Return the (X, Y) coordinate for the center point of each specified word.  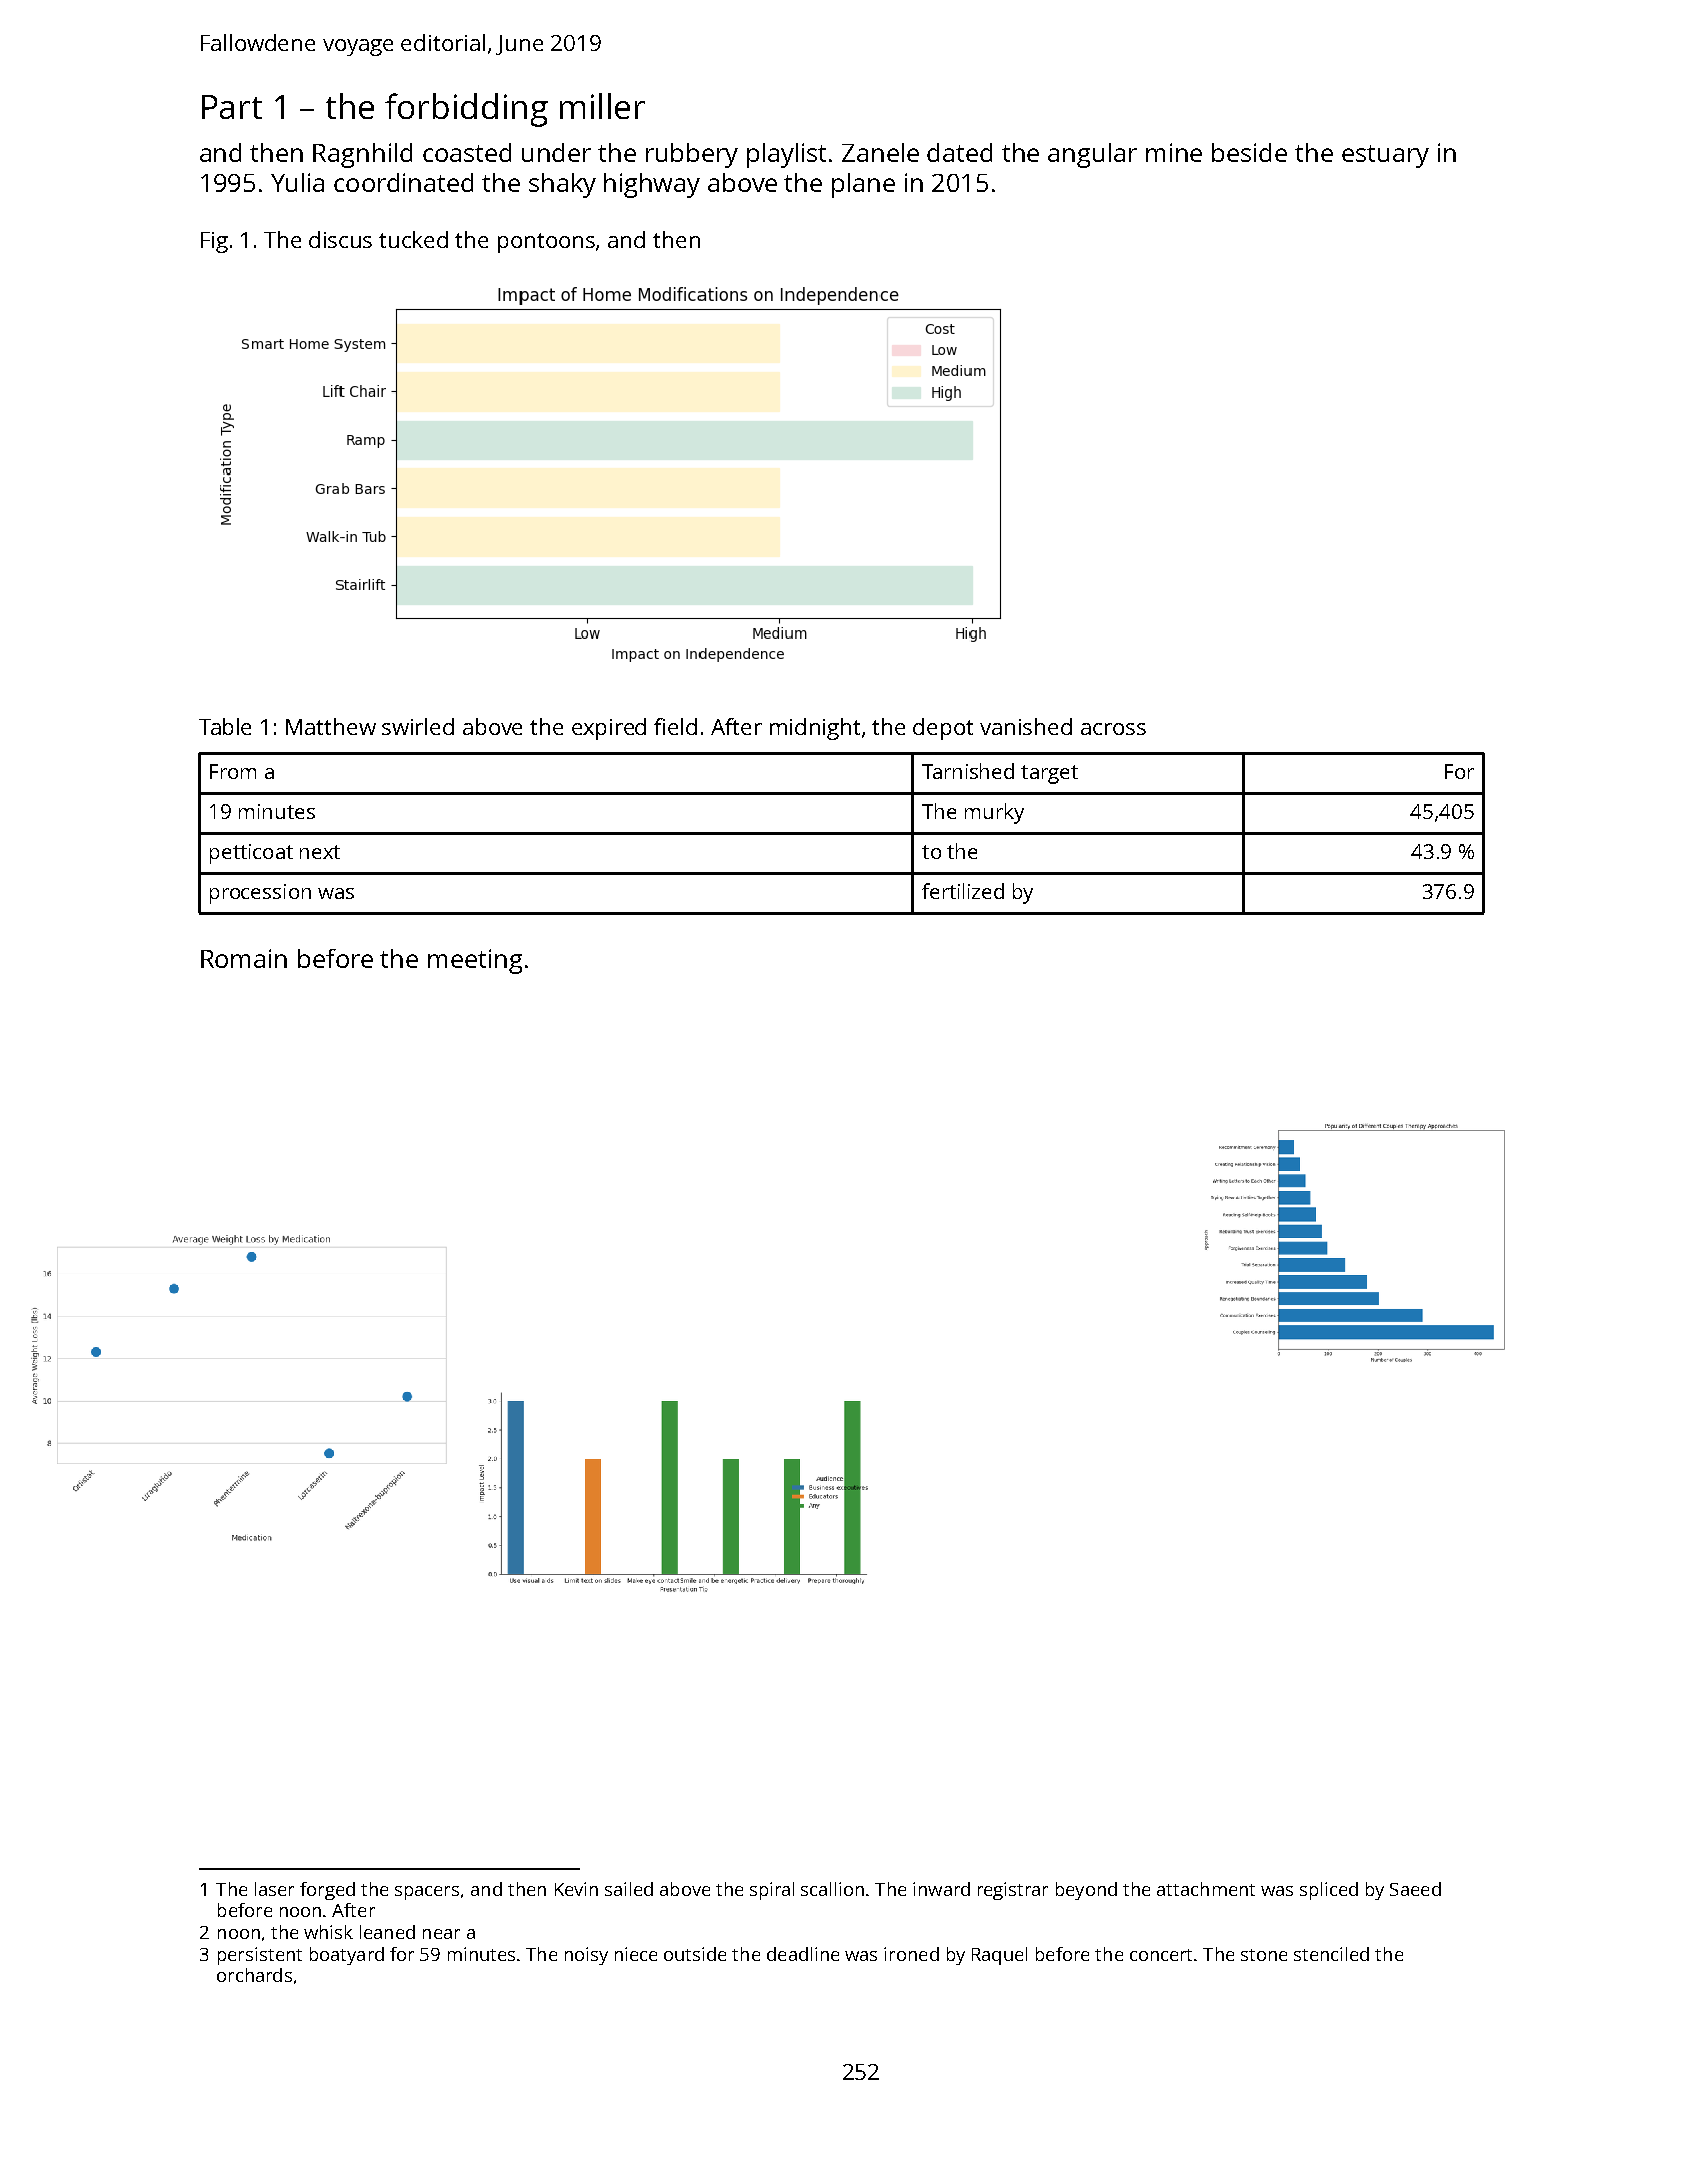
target (1049, 774)
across (1113, 729)
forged (327, 1891)
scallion (832, 1889)
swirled (418, 726)
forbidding (466, 110)
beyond (1086, 1891)
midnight (815, 729)
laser (274, 1889)
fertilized (963, 891)
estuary (1385, 156)
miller (602, 106)
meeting (475, 961)
